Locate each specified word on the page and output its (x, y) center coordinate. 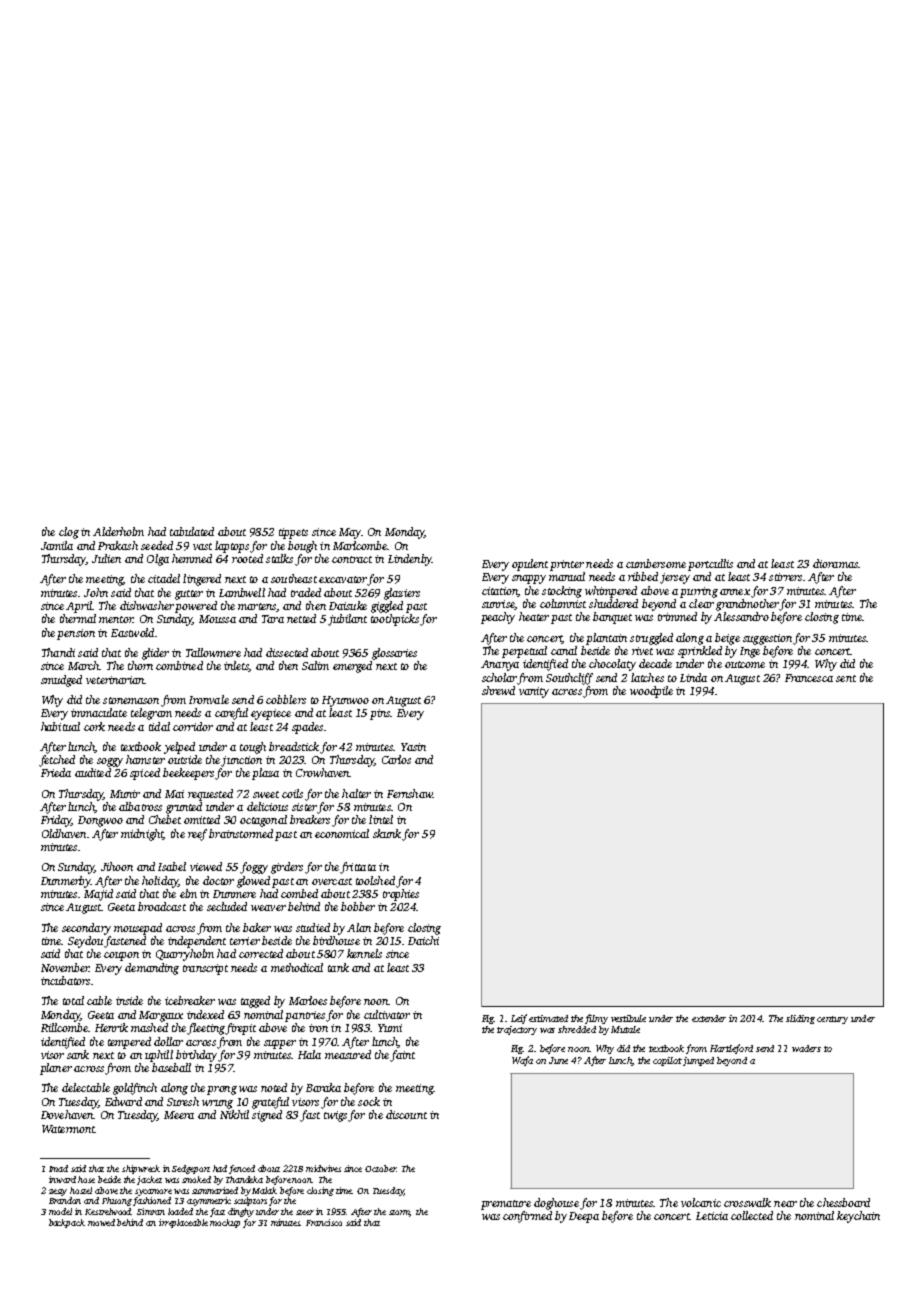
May (350, 533)
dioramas (835, 563)
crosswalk (747, 1202)
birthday (196, 1056)
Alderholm (118, 531)
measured (348, 1054)
